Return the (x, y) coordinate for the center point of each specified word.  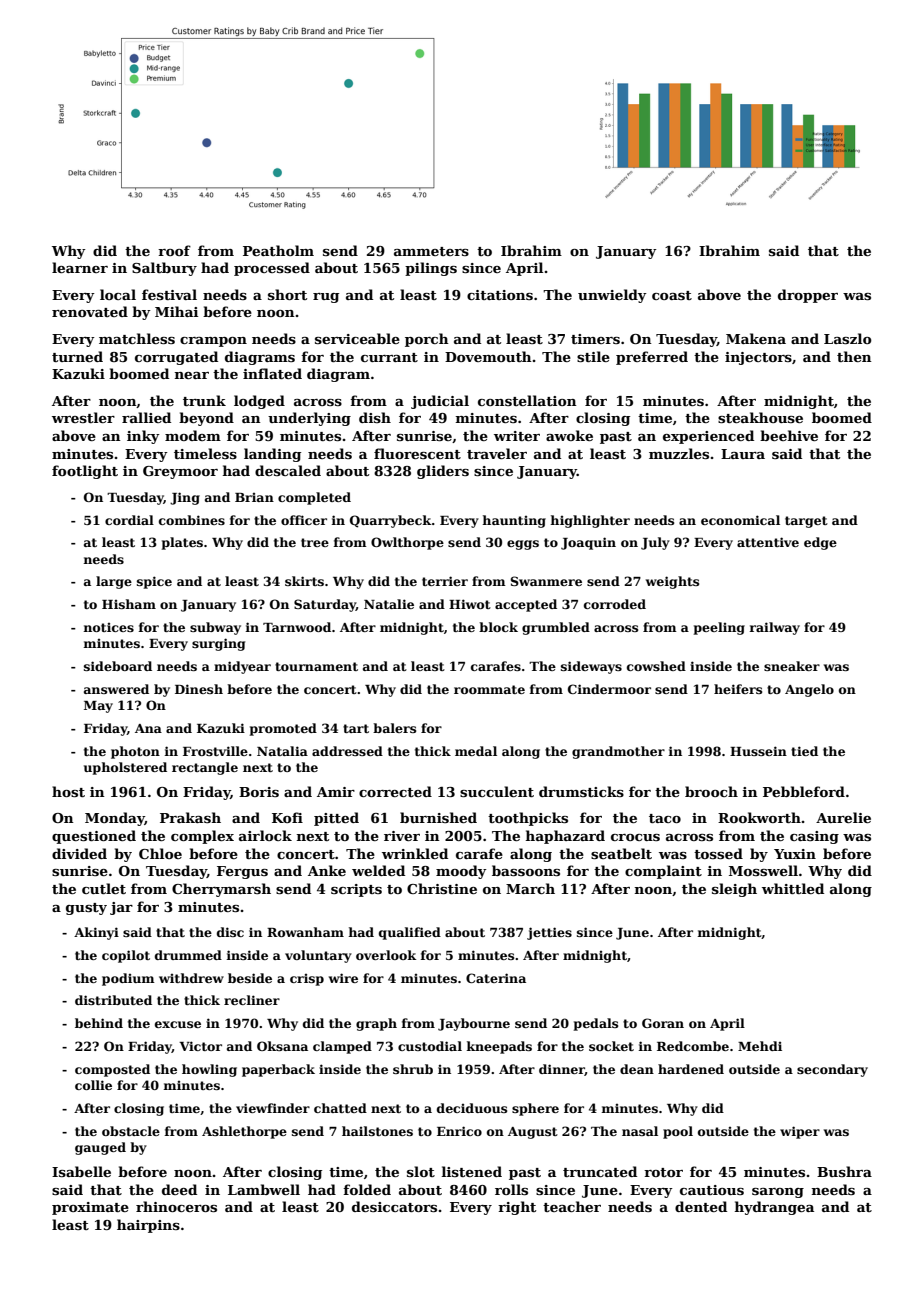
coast (672, 295)
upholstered (125, 768)
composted (112, 1070)
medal (476, 751)
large (114, 582)
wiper (800, 1132)
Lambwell (264, 1189)
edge (820, 543)
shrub (413, 1069)
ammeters (431, 251)
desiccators (394, 1206)
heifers (738, 689)
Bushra (844, 1171)
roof (174, 250)
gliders (443, 472)
